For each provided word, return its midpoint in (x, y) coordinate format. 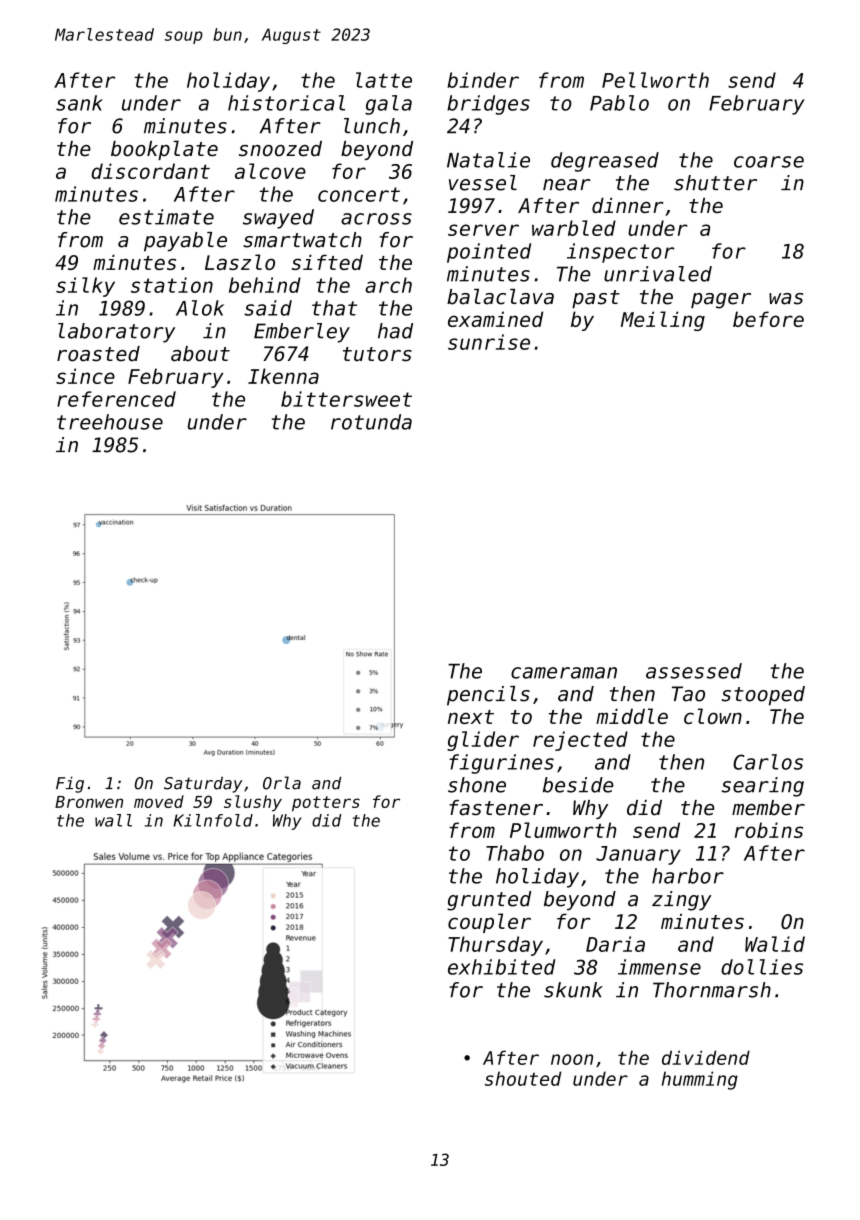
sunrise (489, 342)
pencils (488, 696)
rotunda (371, 422)
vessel (483, 183)
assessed (694, 671)
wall (113, 820)
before (768, 319)
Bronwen (89, 802)
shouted (523, 1078)
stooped (763, 696)
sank (79, 103)
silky (85, 287)
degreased (605, 162)
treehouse (110, 422)
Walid (775, 944)
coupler (489, 923)
